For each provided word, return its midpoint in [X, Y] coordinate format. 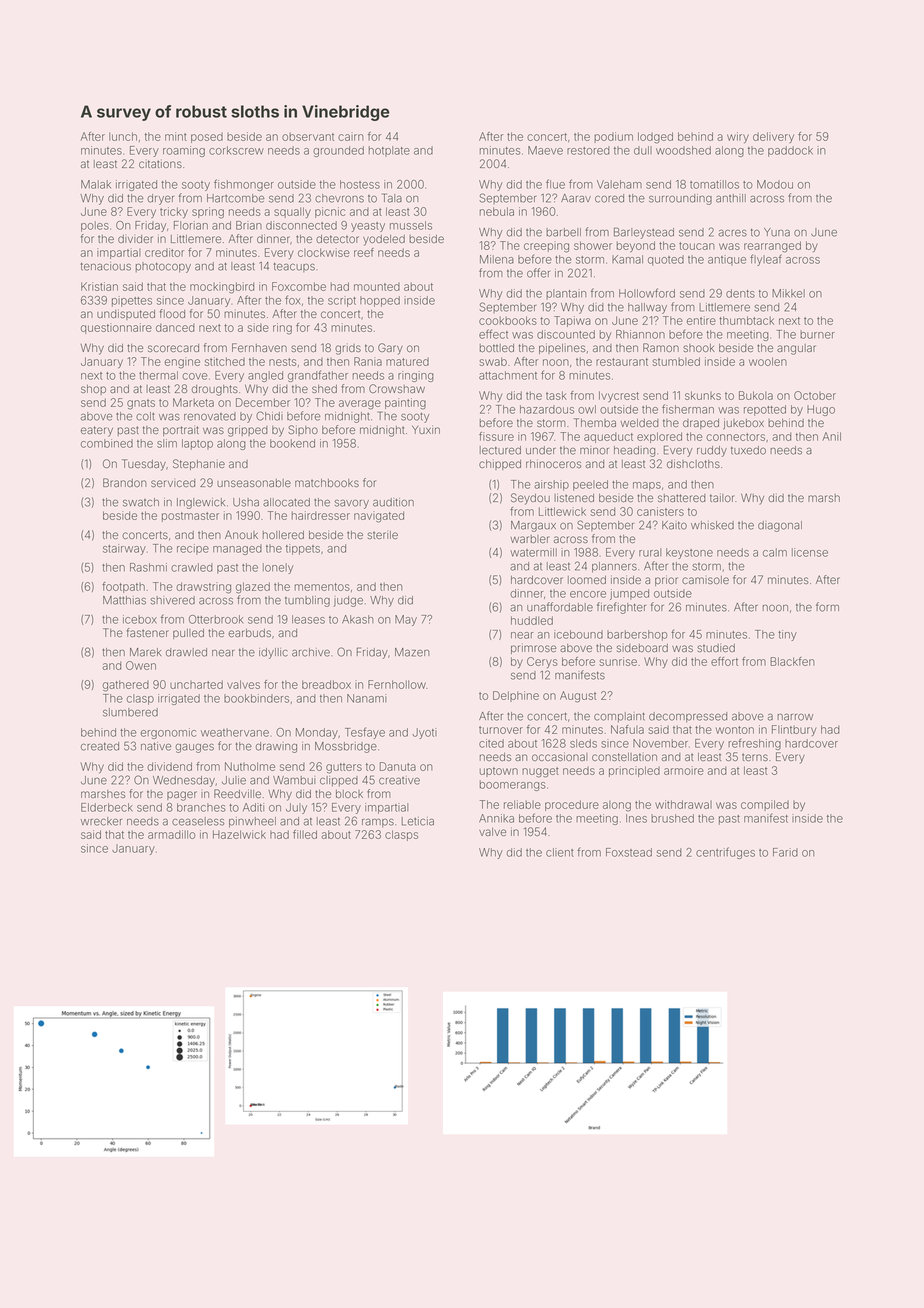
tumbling [307, 601]
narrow [795, 717]
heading [634, 451]
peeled [590, 485]
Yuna [777, 232]
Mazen [412, 652]
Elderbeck [107, 807]
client [560, 852]
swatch [141, 502]
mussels [411, 225]
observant [308, 136]
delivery [773, 137]
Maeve [545, 150]
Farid [785, 852]
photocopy [163, 267]
